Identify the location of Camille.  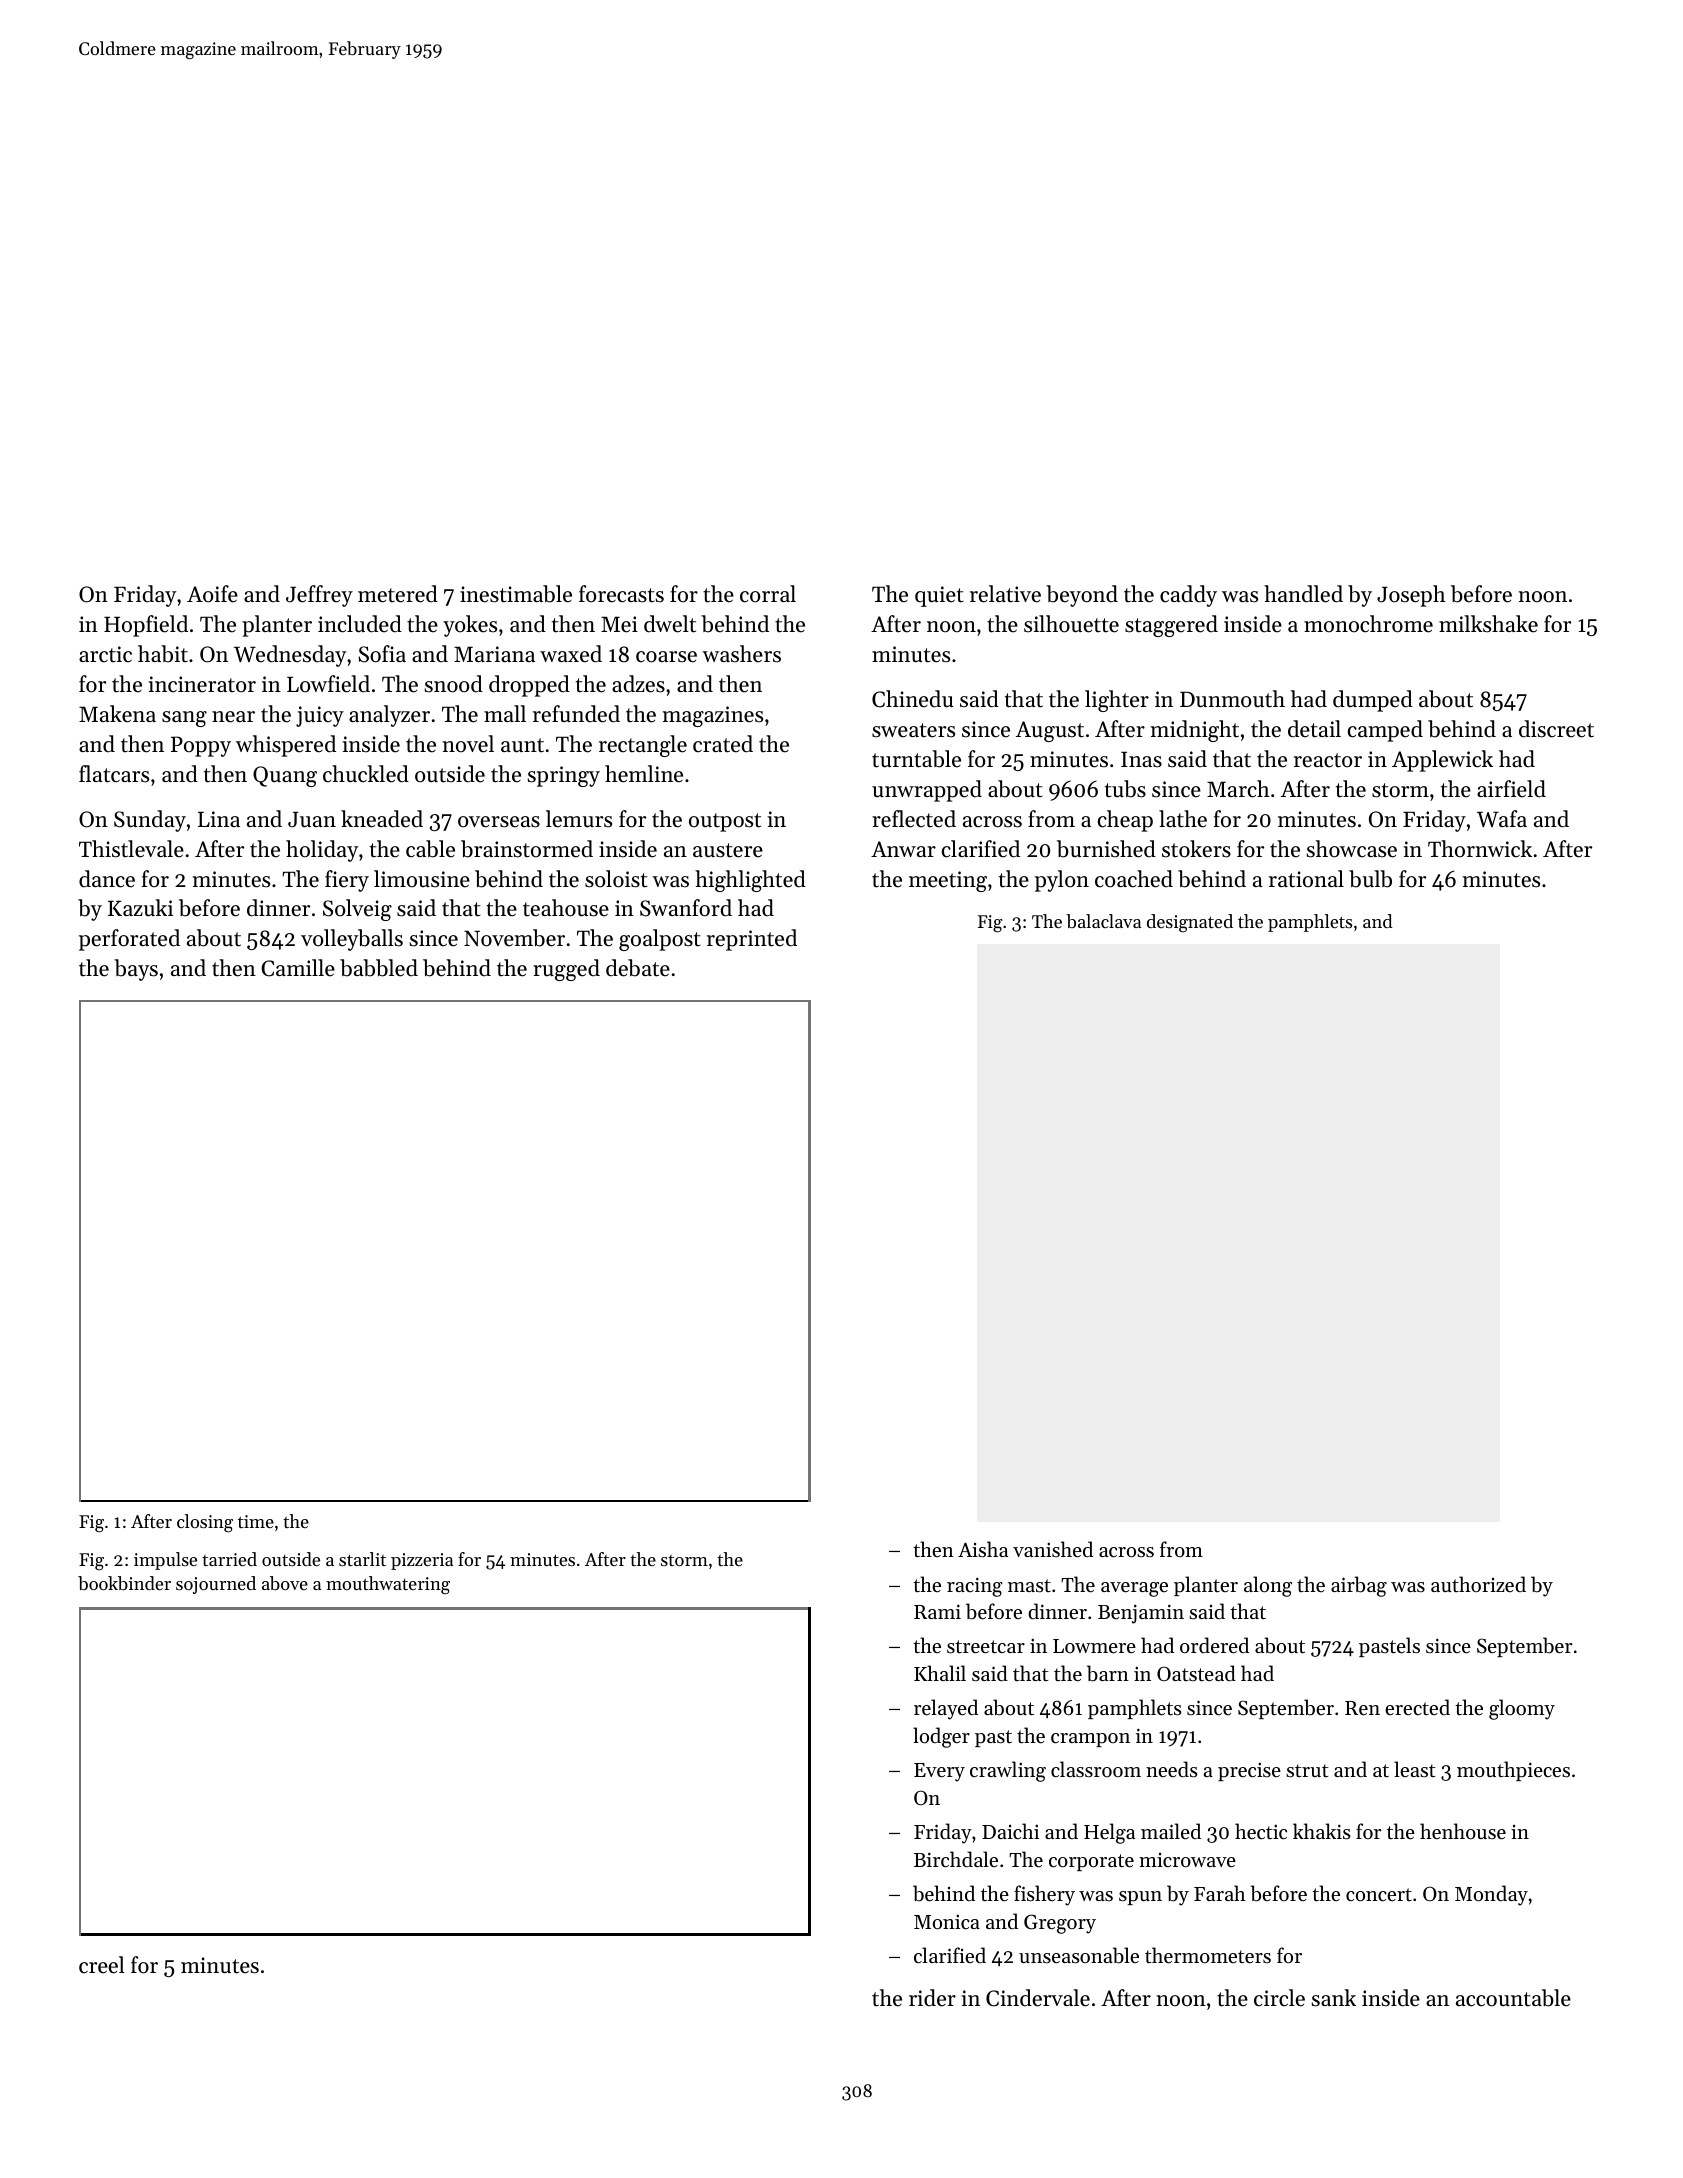
(298, 968).
